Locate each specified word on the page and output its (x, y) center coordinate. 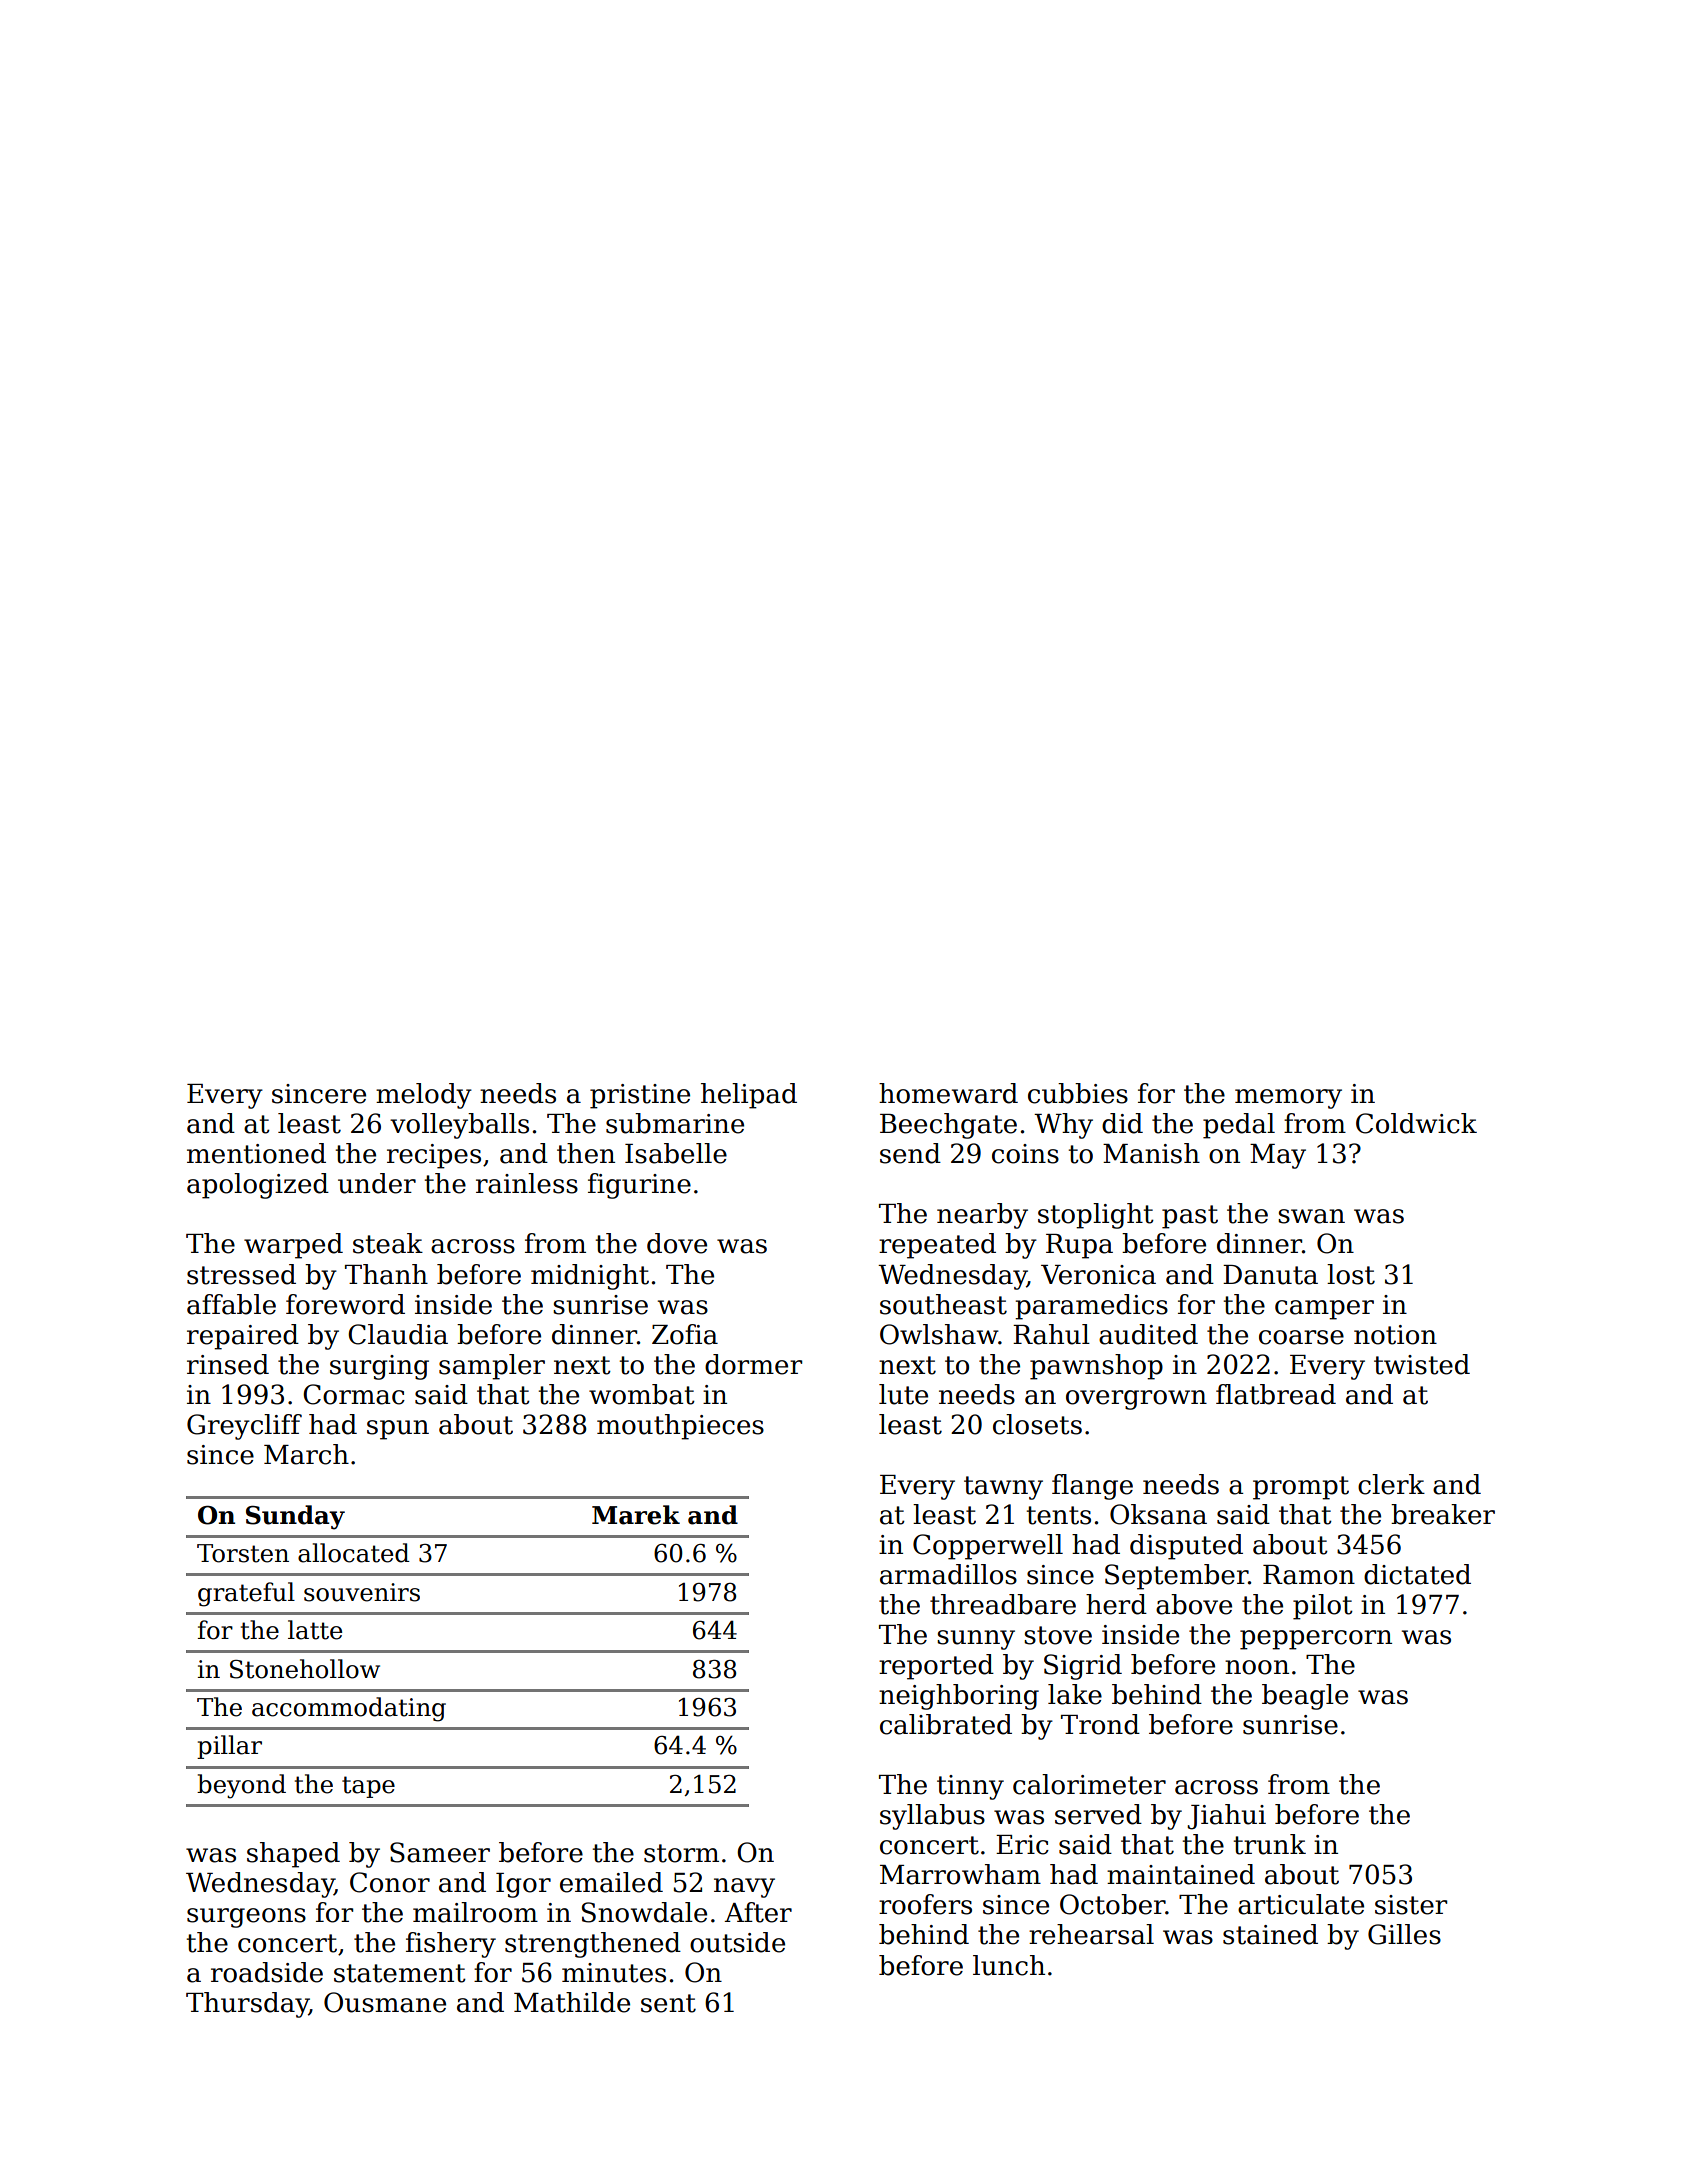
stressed (241, 1274)
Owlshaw (939, 1334)
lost (1351, 1274)
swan (1311, 1216)
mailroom (475, 1912)
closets (1037, 1424)
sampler (492, 1367)
